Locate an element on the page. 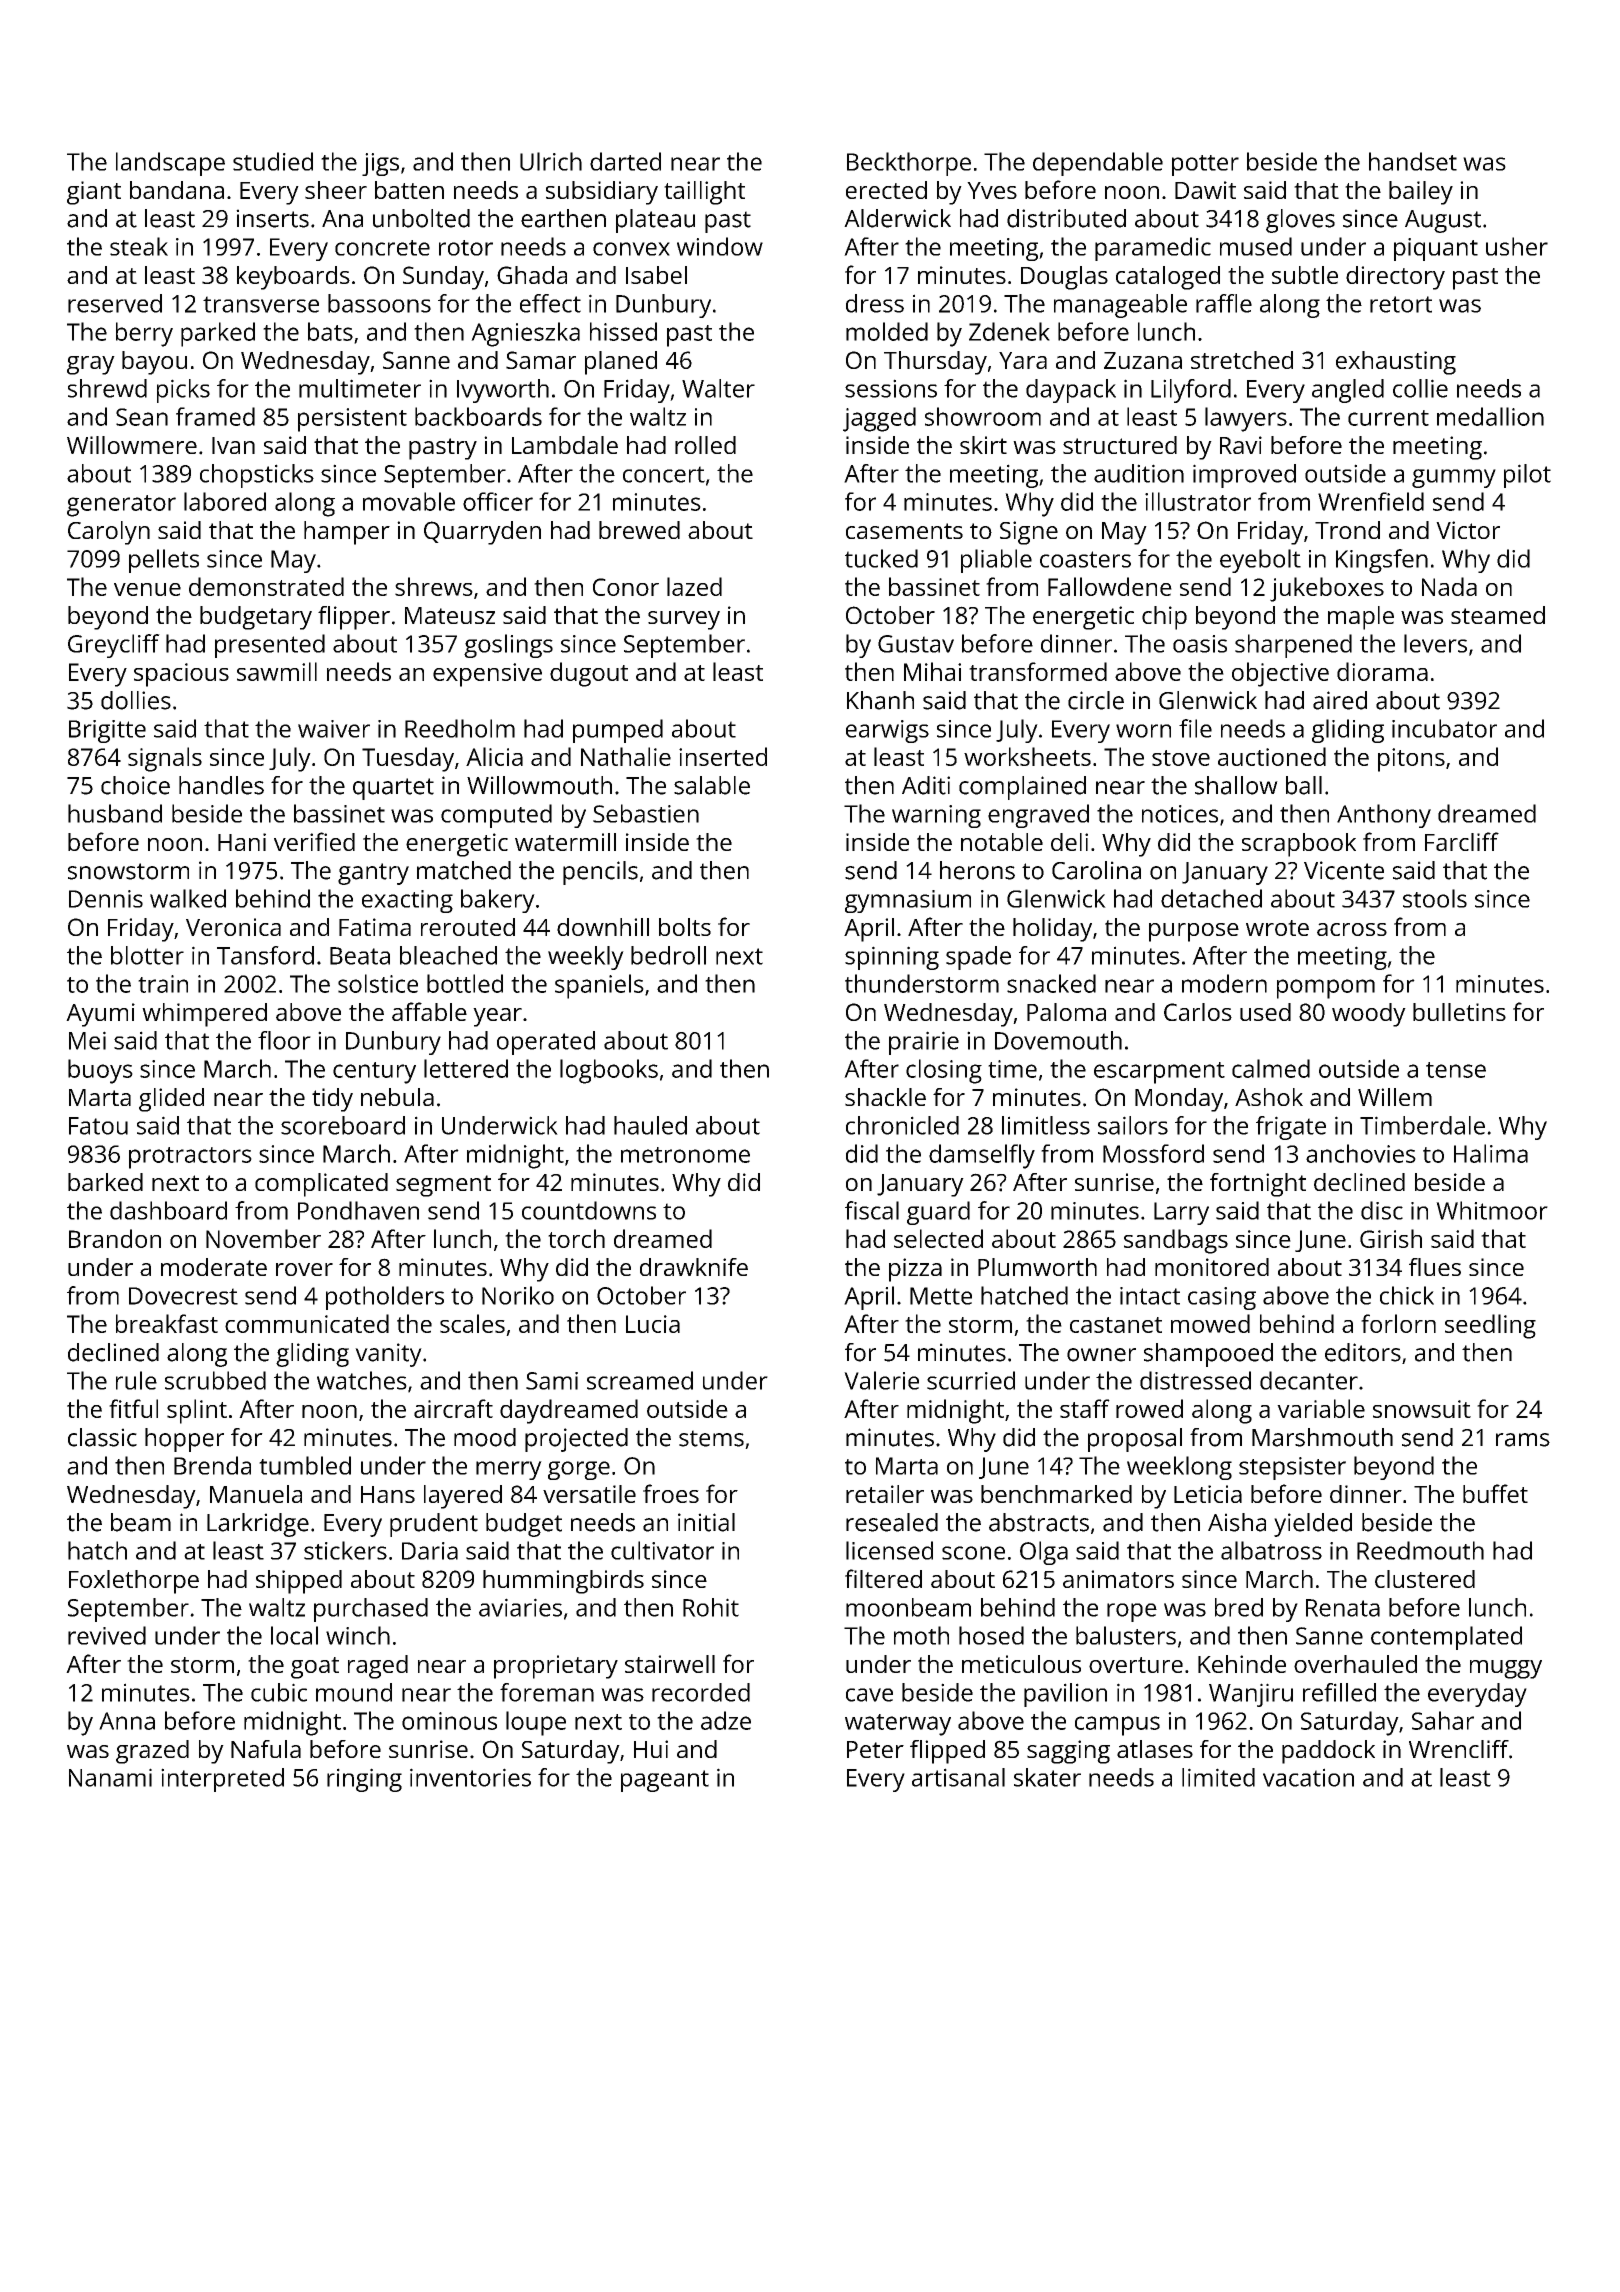 The image size is (1620, 2292). variable is located at coordinates (1321, 1408).
